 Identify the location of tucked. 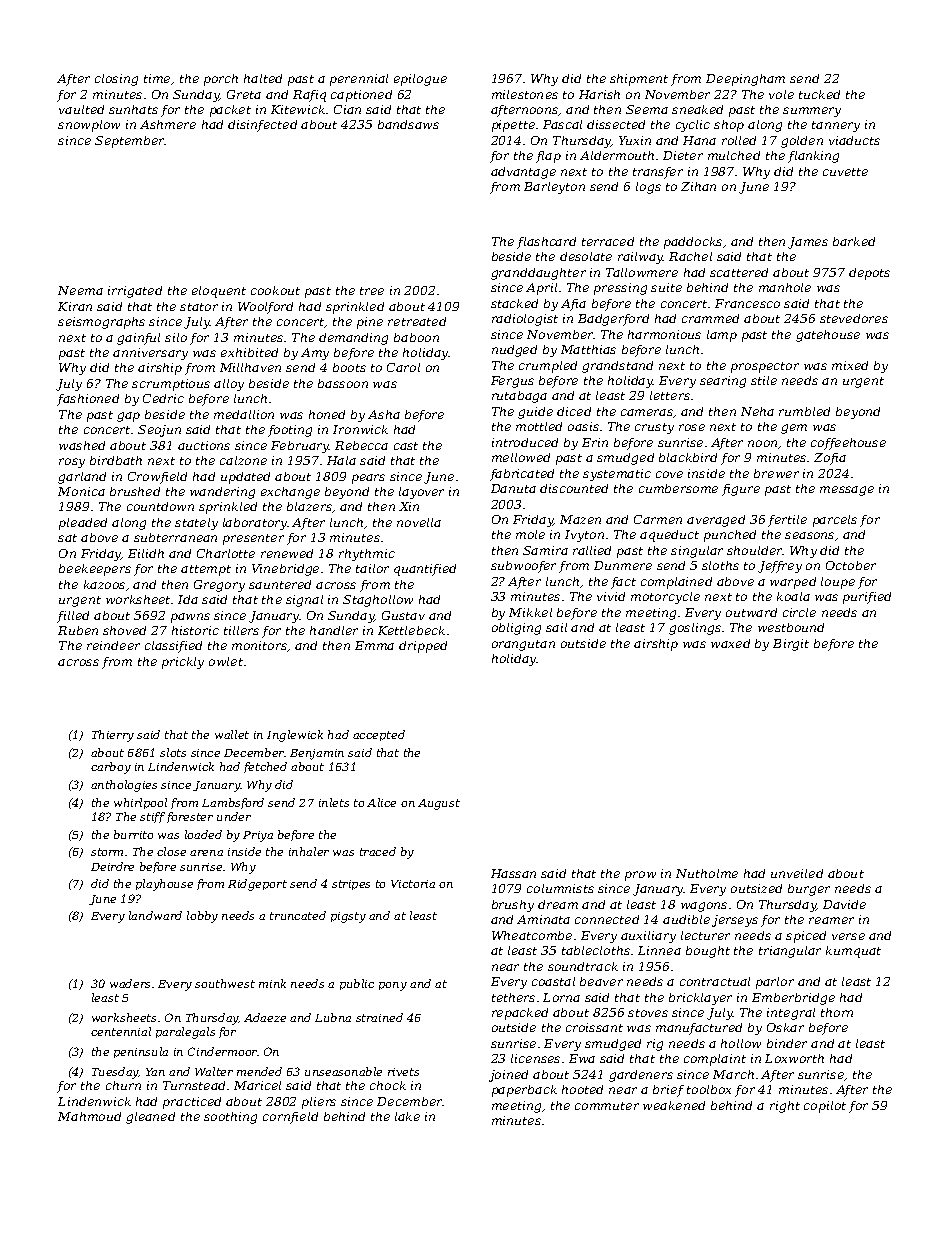
(819, 94).
